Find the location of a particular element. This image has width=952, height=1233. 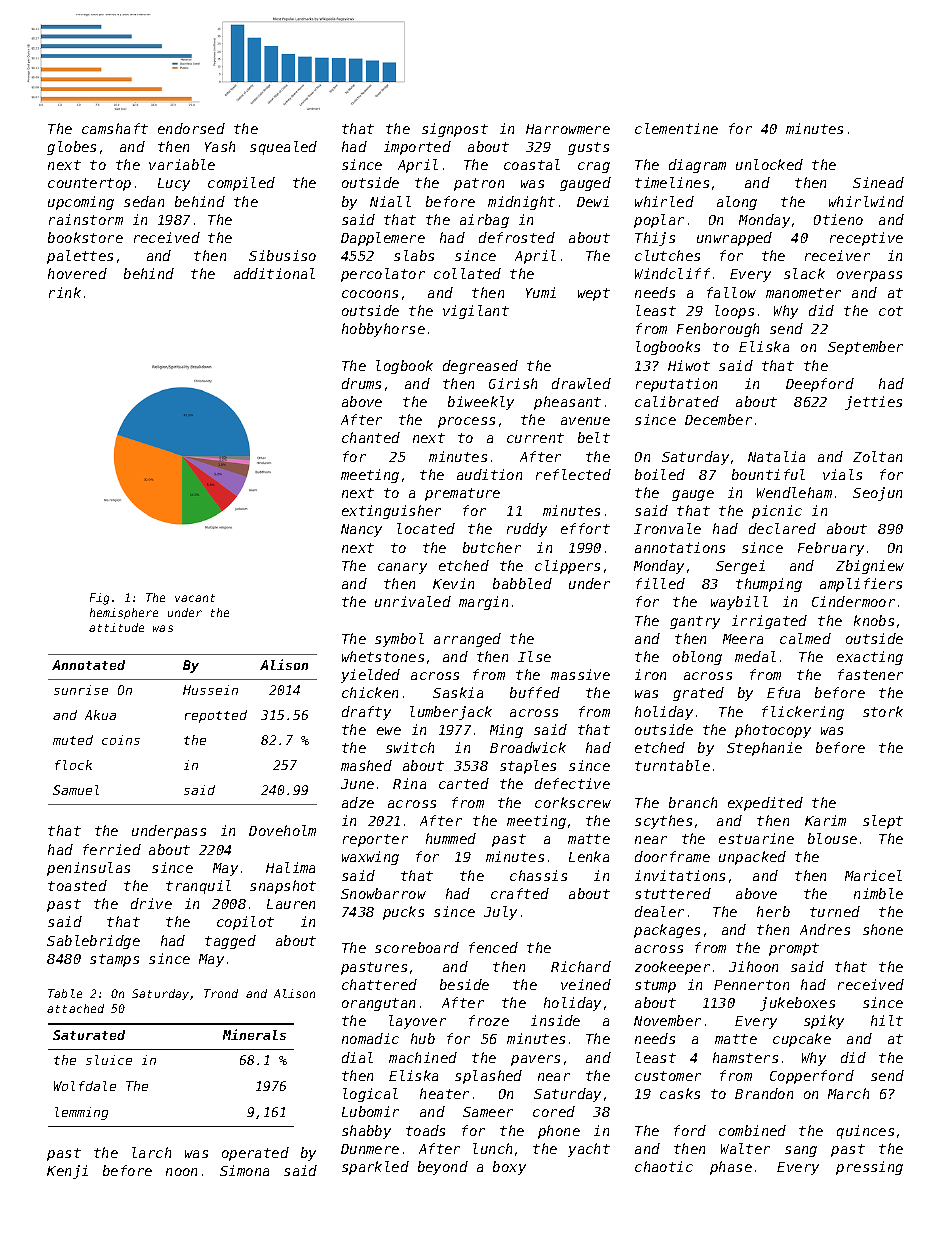

endorsed is located at coordinates (191, 128).
